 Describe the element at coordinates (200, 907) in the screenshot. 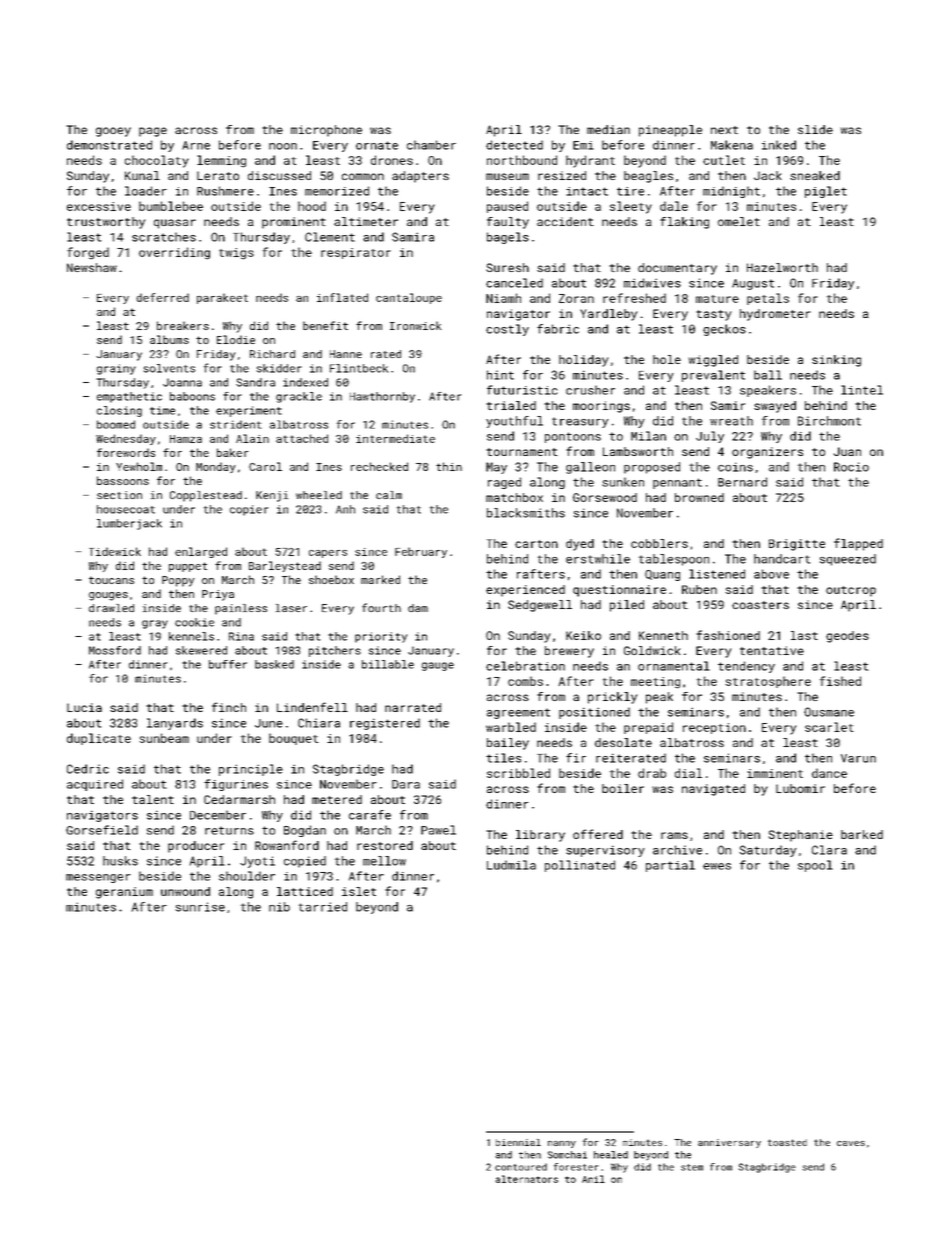

I see `sunrise` at that location.
